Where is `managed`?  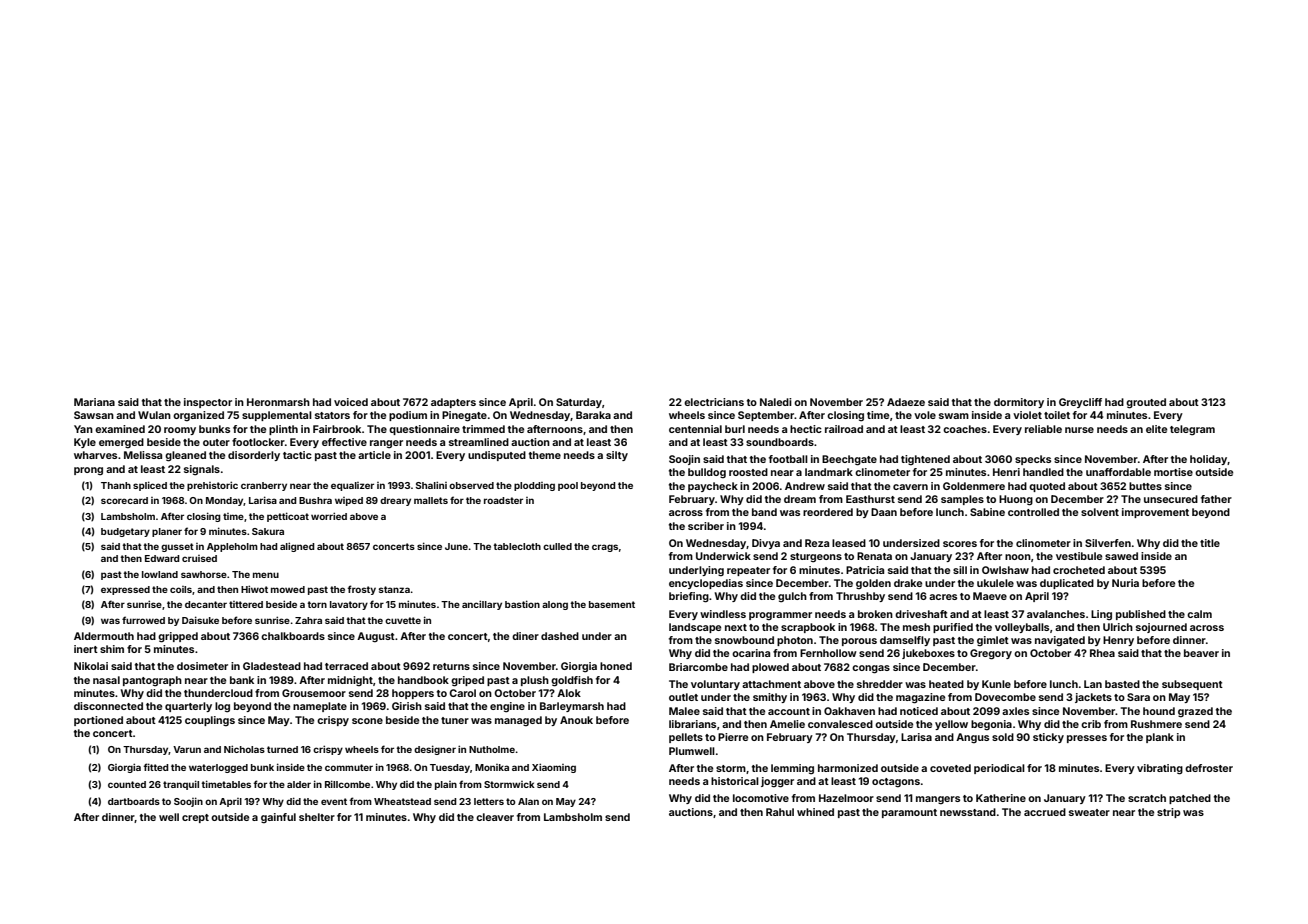
managed is located at coordinates (518, 721).
